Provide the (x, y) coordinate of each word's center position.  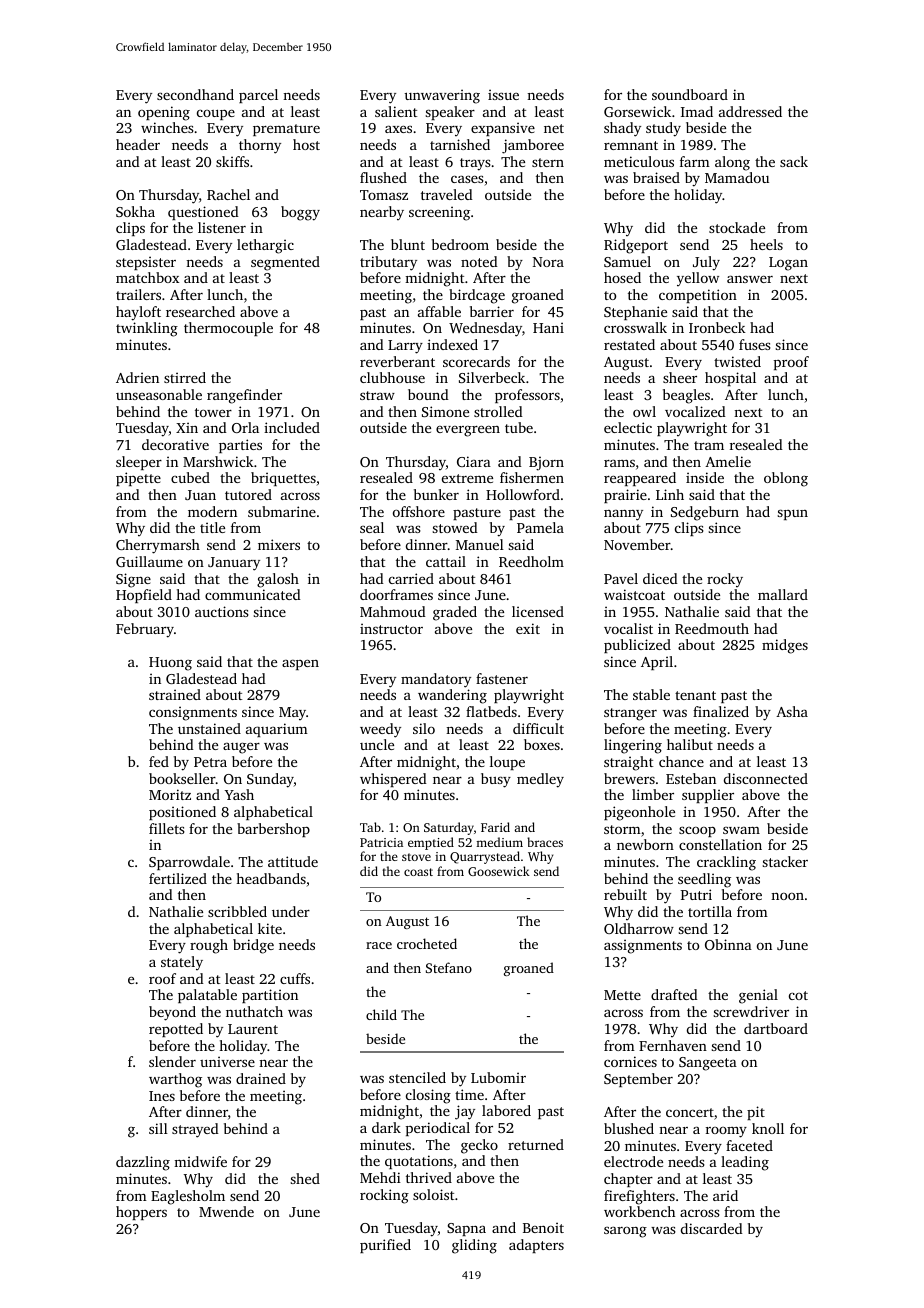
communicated (253, 594)
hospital (730, 379)
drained (261, 1078)
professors (527, 396)
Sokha (135, 211)
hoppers (141, 1213)
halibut (690, 744)
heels (766, 244)
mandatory (436, 680)
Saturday (449, 828)
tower (213, 412)
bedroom (460, 244)
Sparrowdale (189, 863)
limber (653, 794)
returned (536, 1144)
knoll (768, 1128)
